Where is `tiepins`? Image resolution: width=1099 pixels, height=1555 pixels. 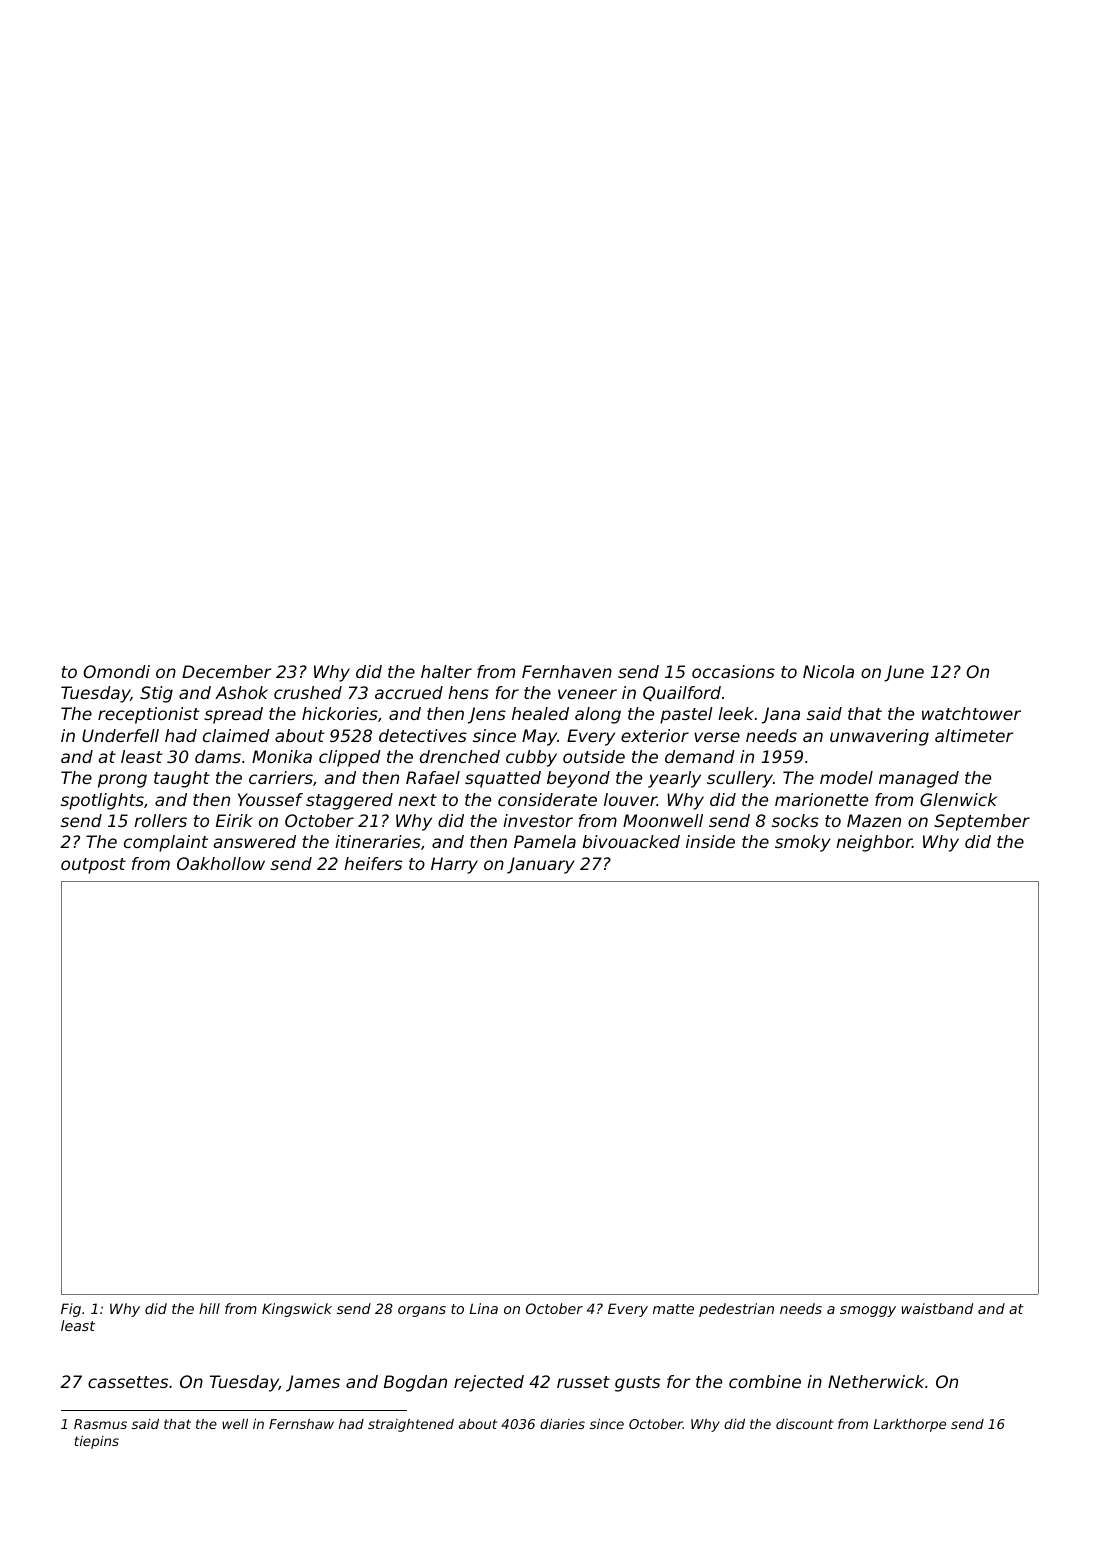 tiepins is located at coordinates (97, 1442).
